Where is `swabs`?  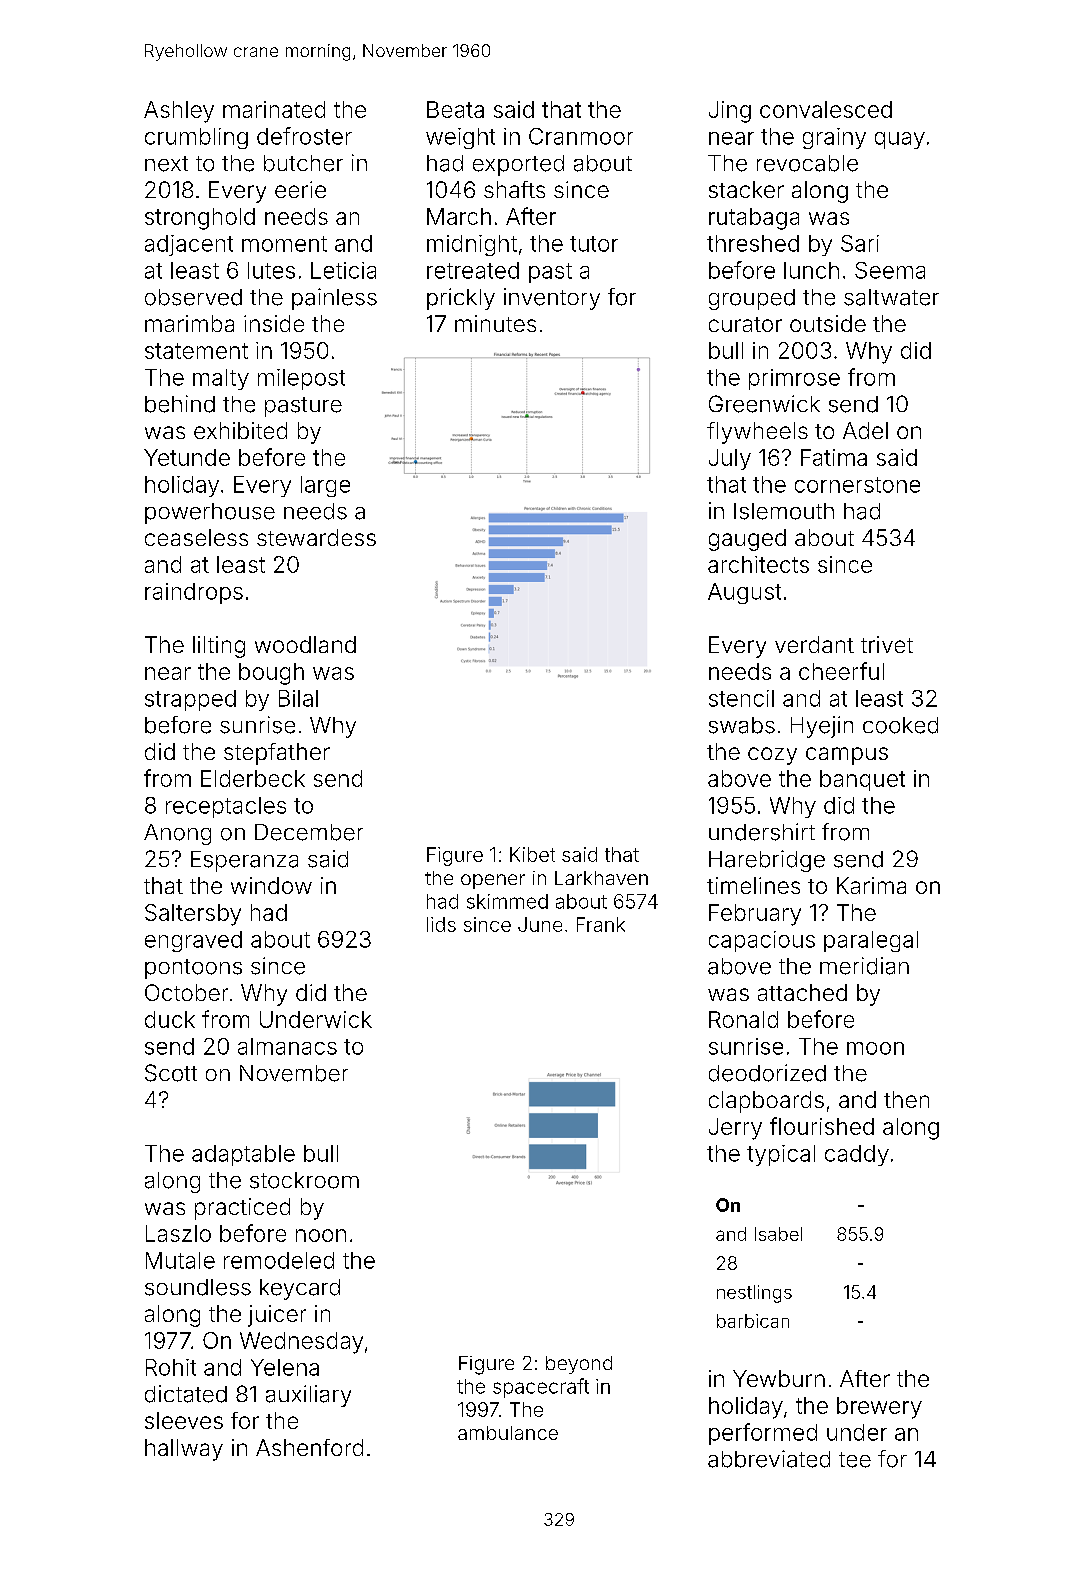
swabs is located at coordinates (742, 725).
